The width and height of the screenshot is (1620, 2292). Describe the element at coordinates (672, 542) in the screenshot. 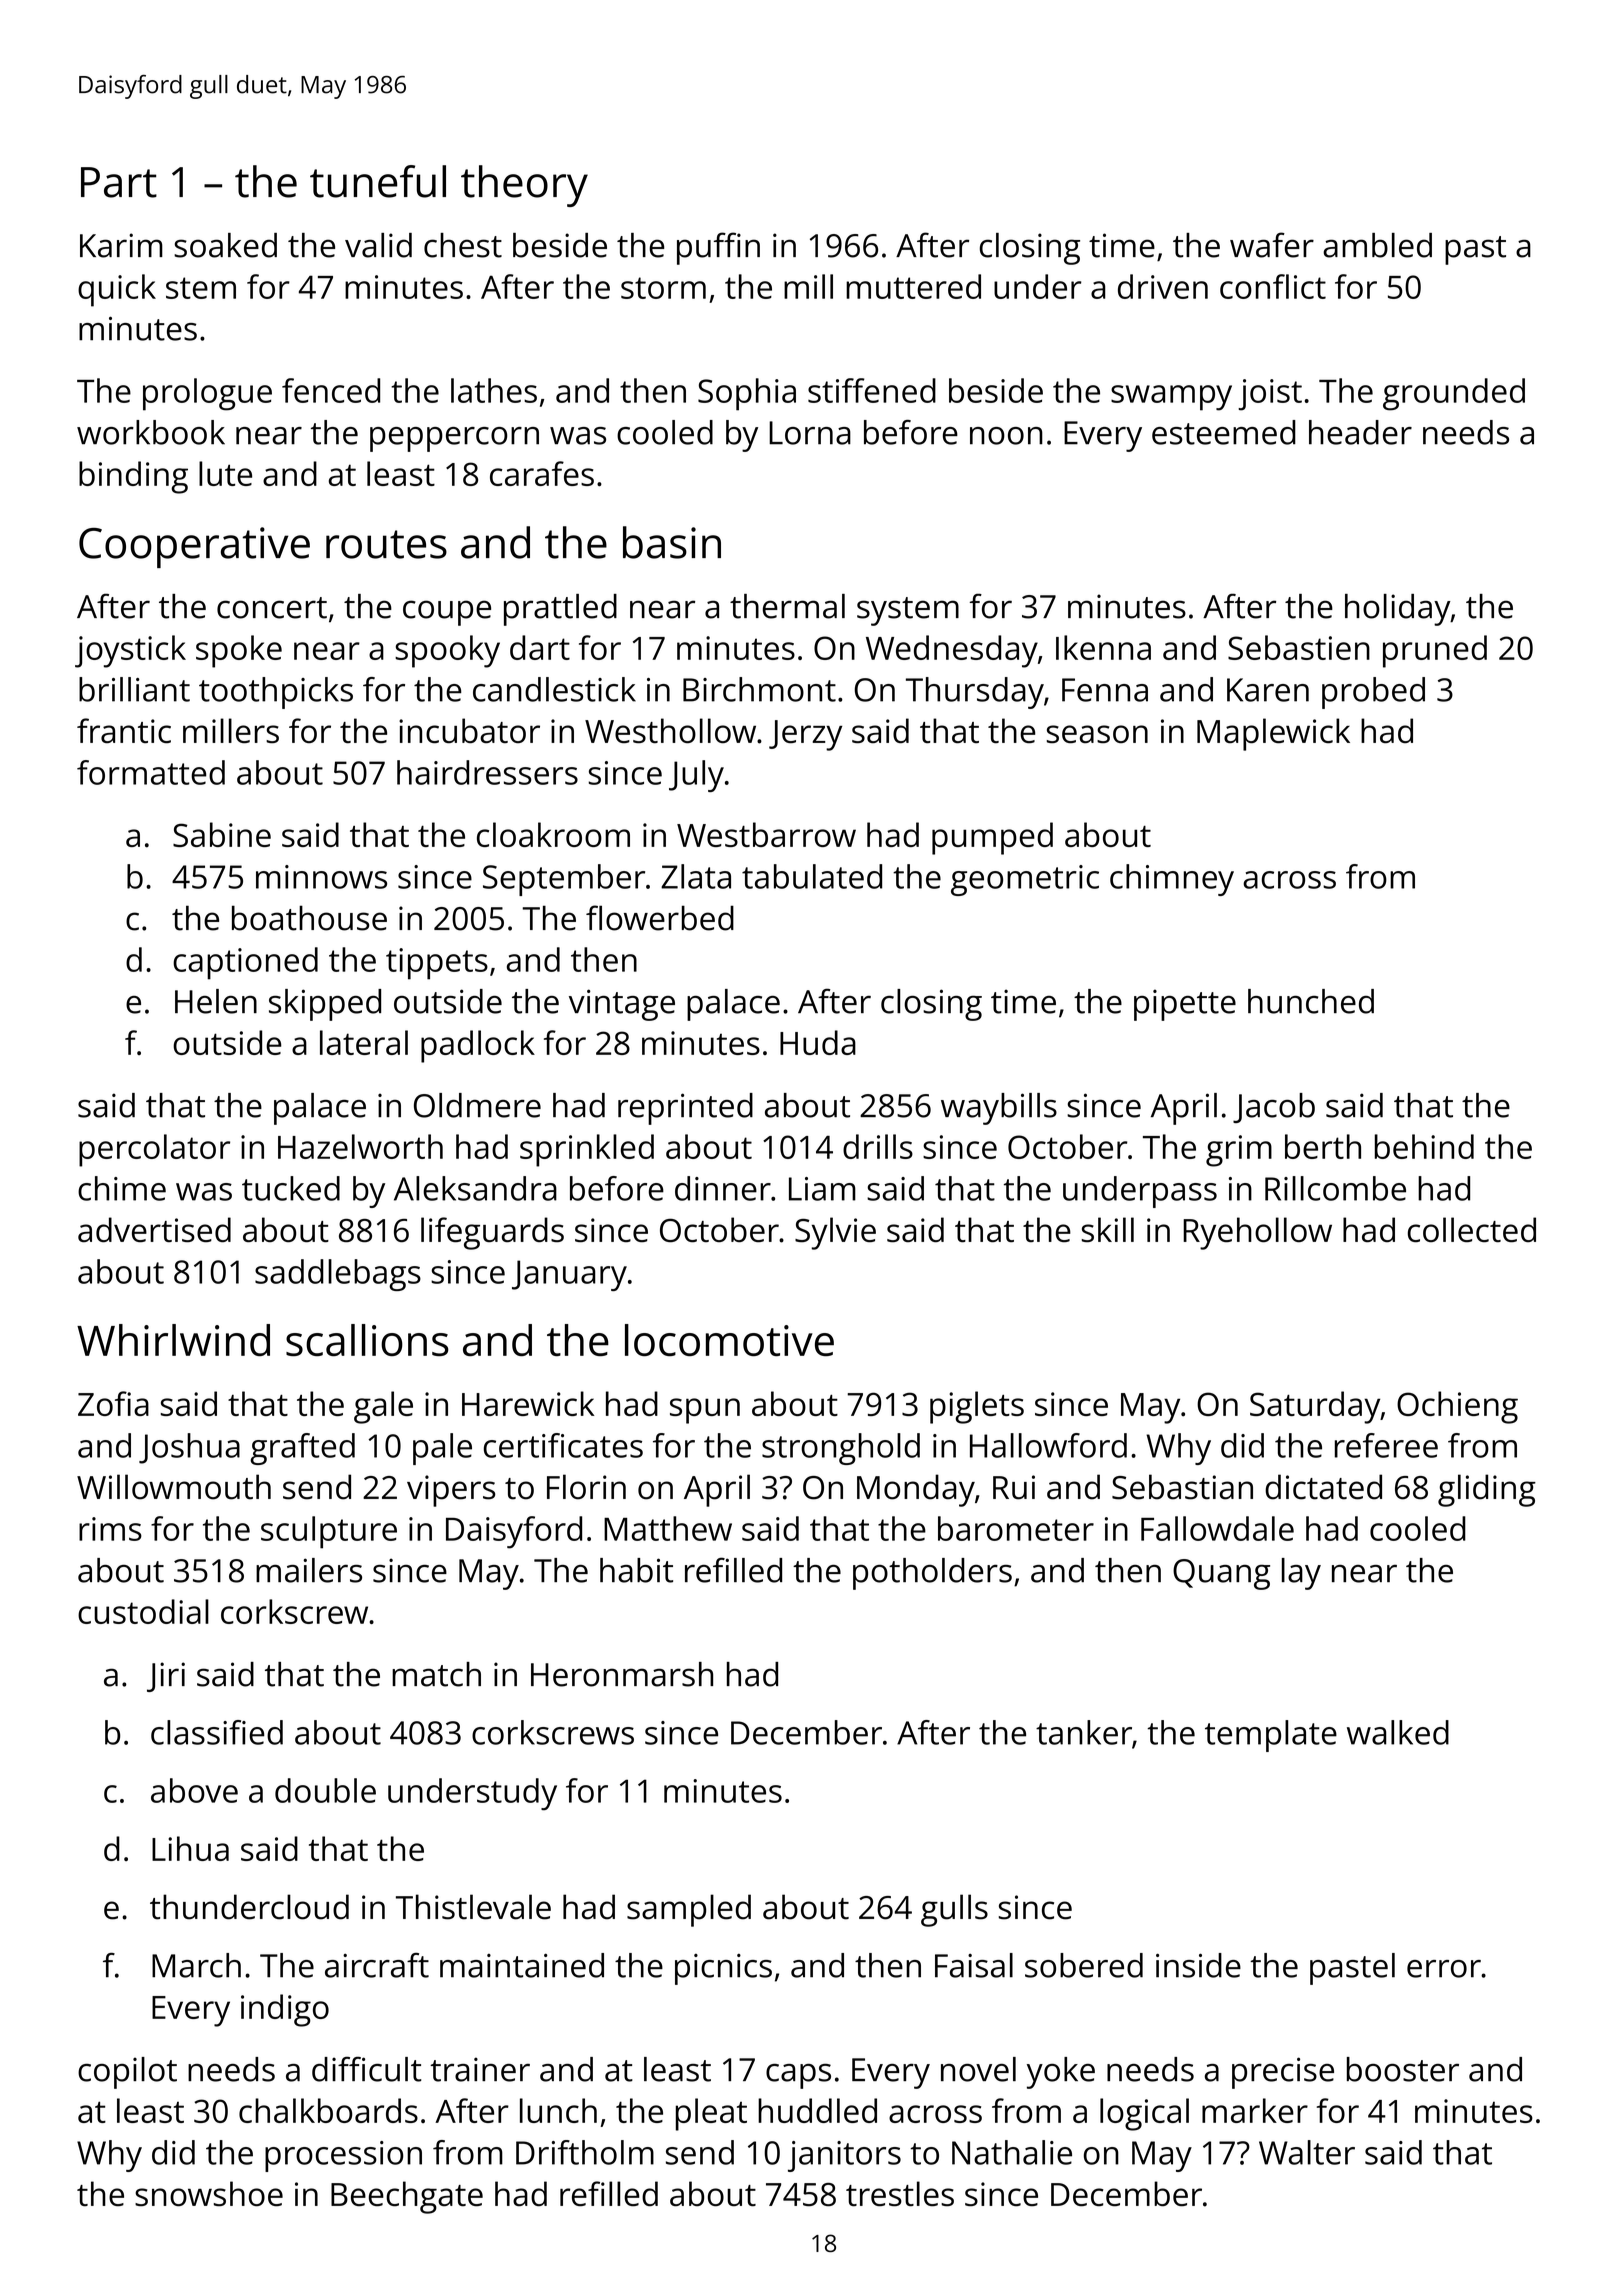

I see `basin` at that location.
